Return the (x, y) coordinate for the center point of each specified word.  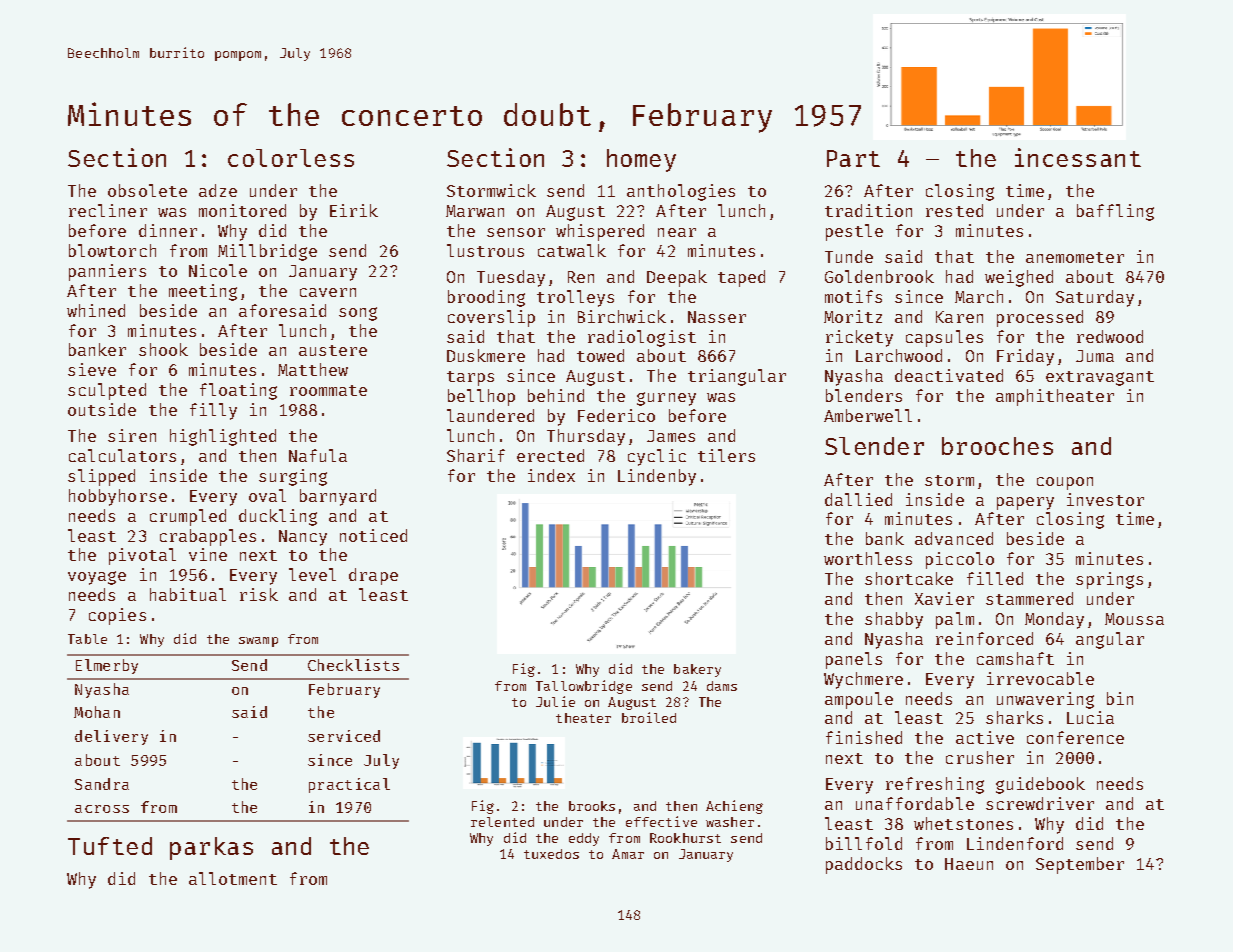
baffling (1115, 212)
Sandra (102, 784)
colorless (291, 158)
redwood (1110, 336)
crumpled (188, 517)
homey (641, 160)
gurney (666, 399)
